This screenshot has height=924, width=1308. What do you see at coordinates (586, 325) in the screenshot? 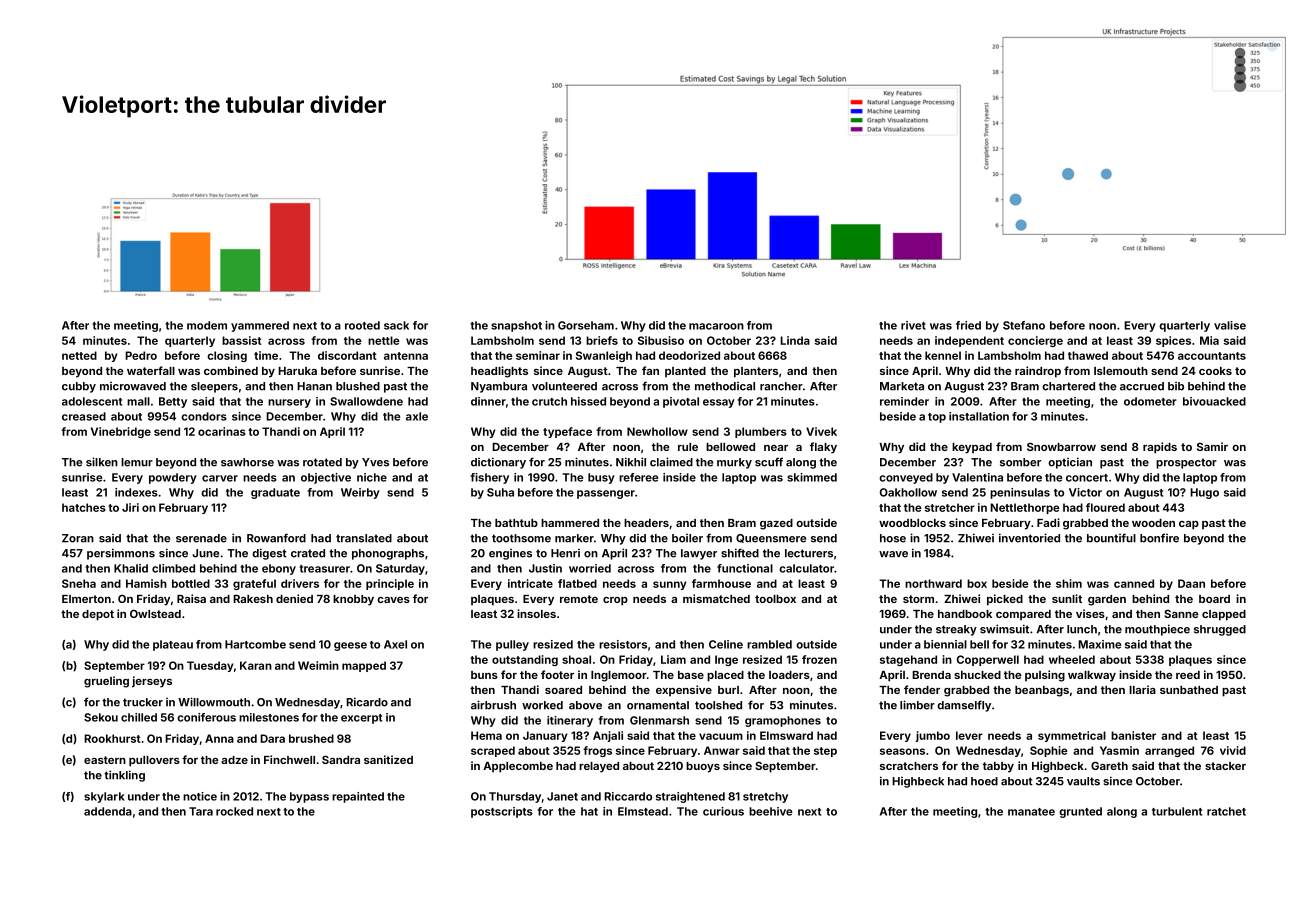
I see `Gorseham` at bounding box center [586, 325].
